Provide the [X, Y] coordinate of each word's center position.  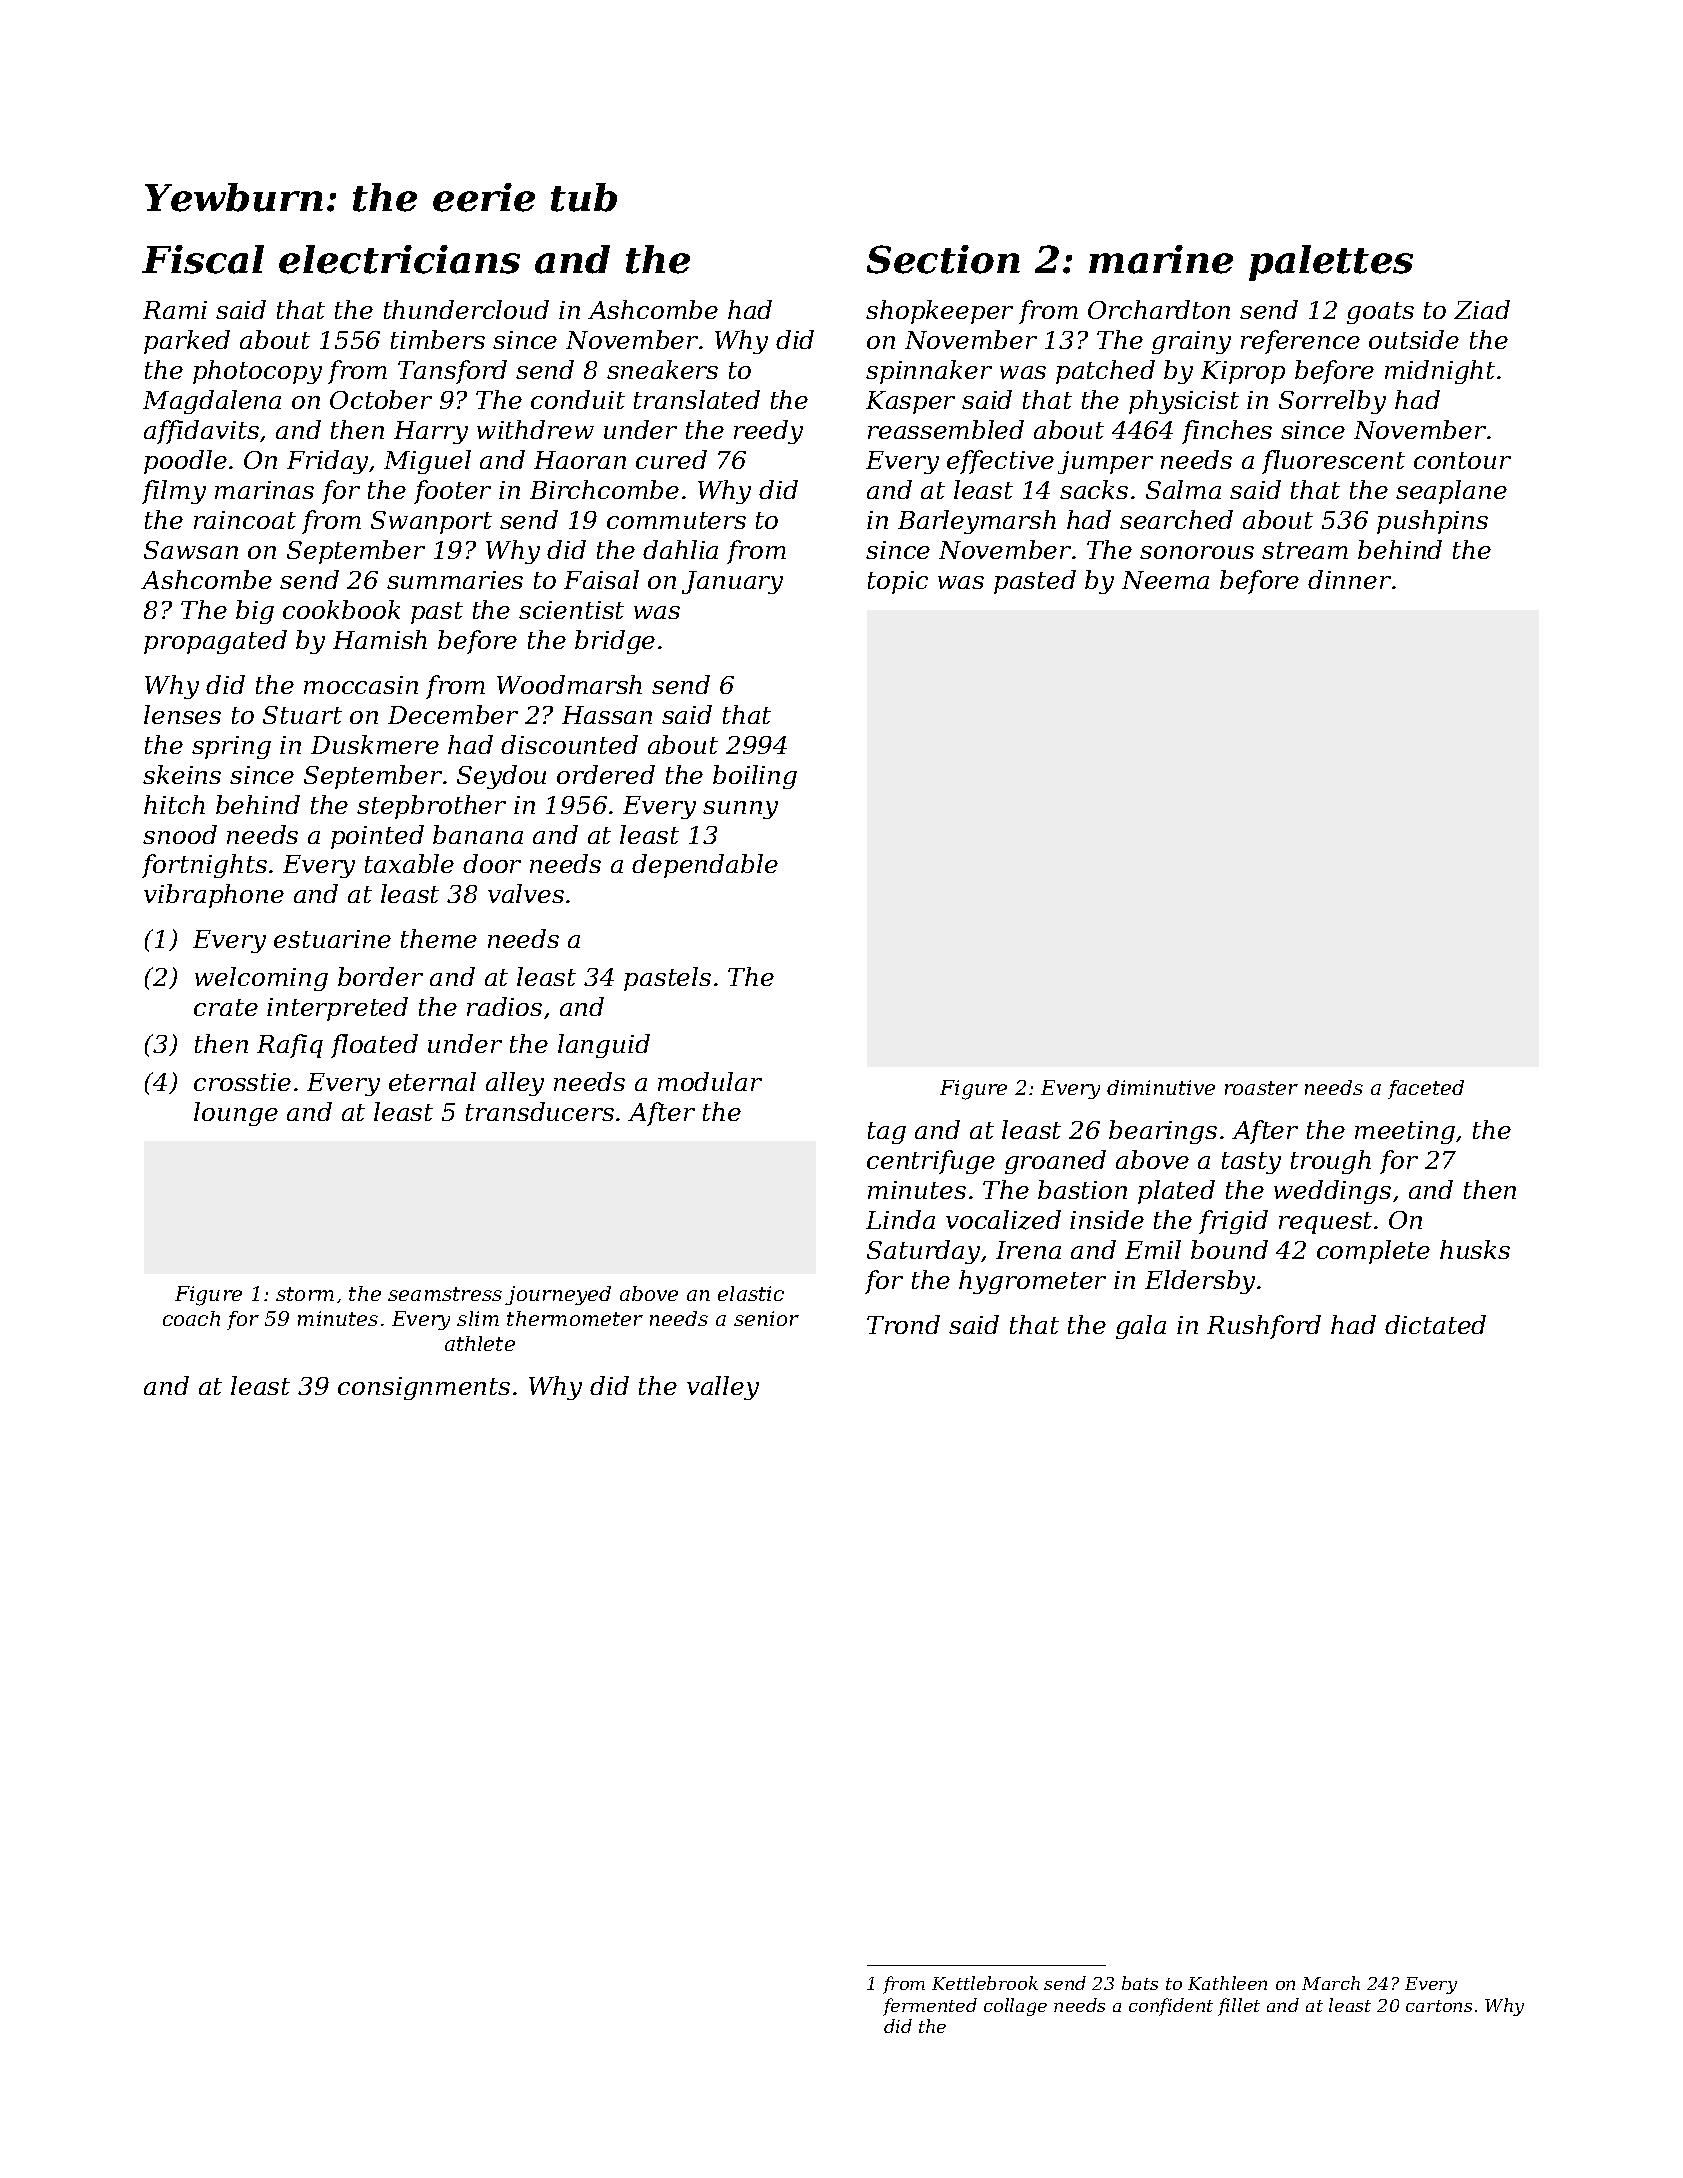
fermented [930, 2007]
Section [943, 259]
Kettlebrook [985, 1983]
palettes [1331, 263]
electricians [399, 259]
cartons [1439, 2006]
